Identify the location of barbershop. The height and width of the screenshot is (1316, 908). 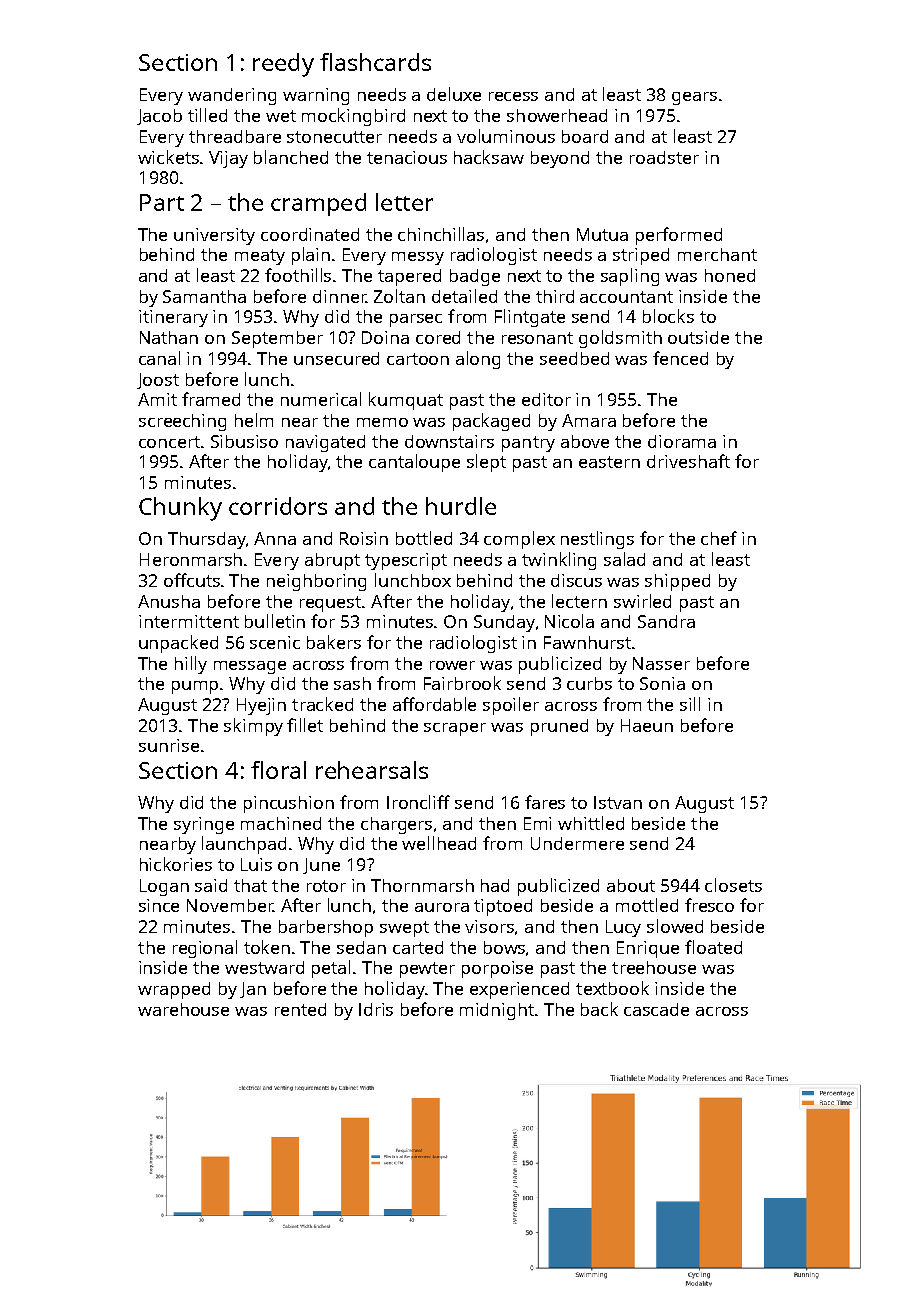
(326, 928).
